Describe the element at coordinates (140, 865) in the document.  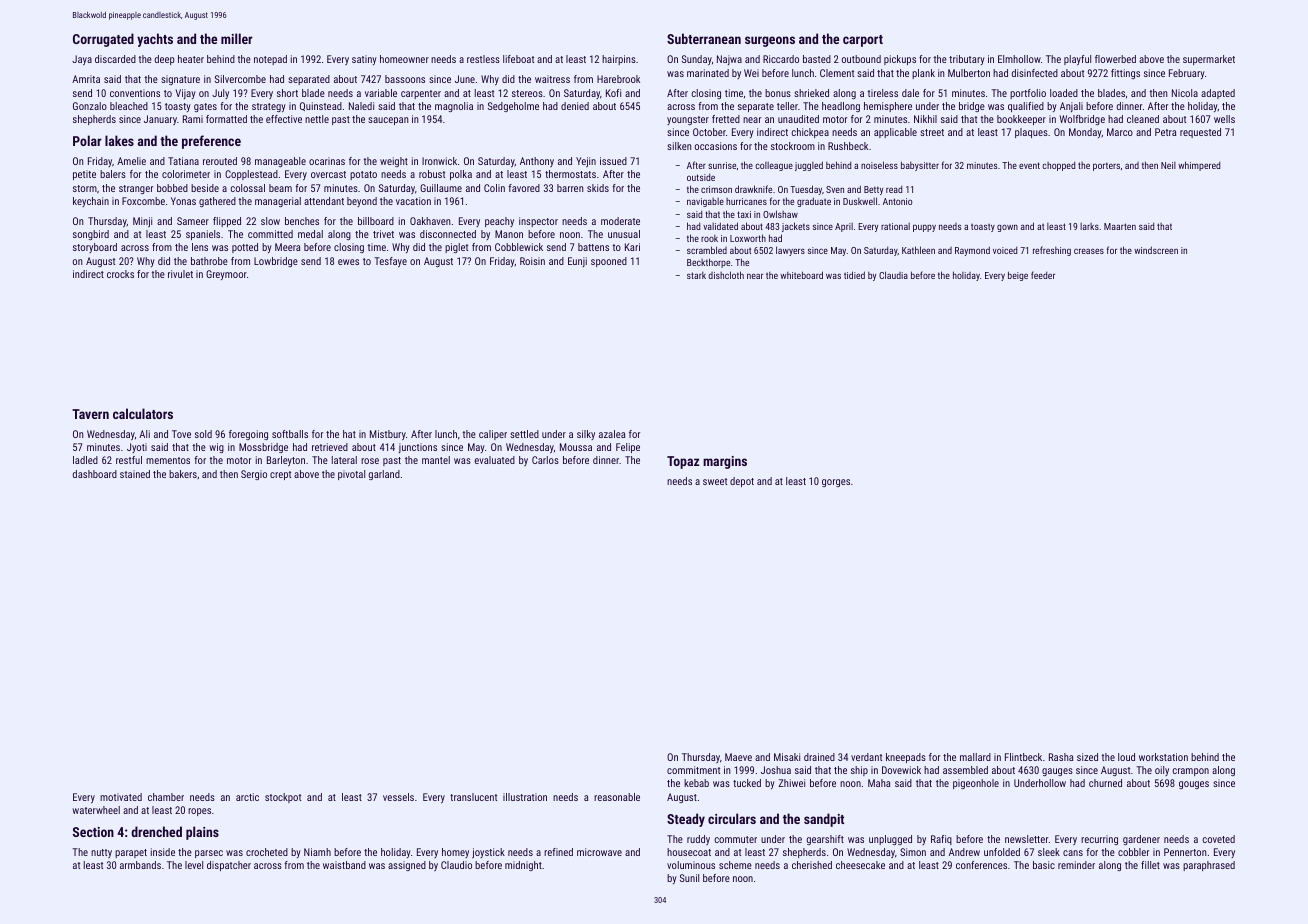
I see `armbands` at that location.
